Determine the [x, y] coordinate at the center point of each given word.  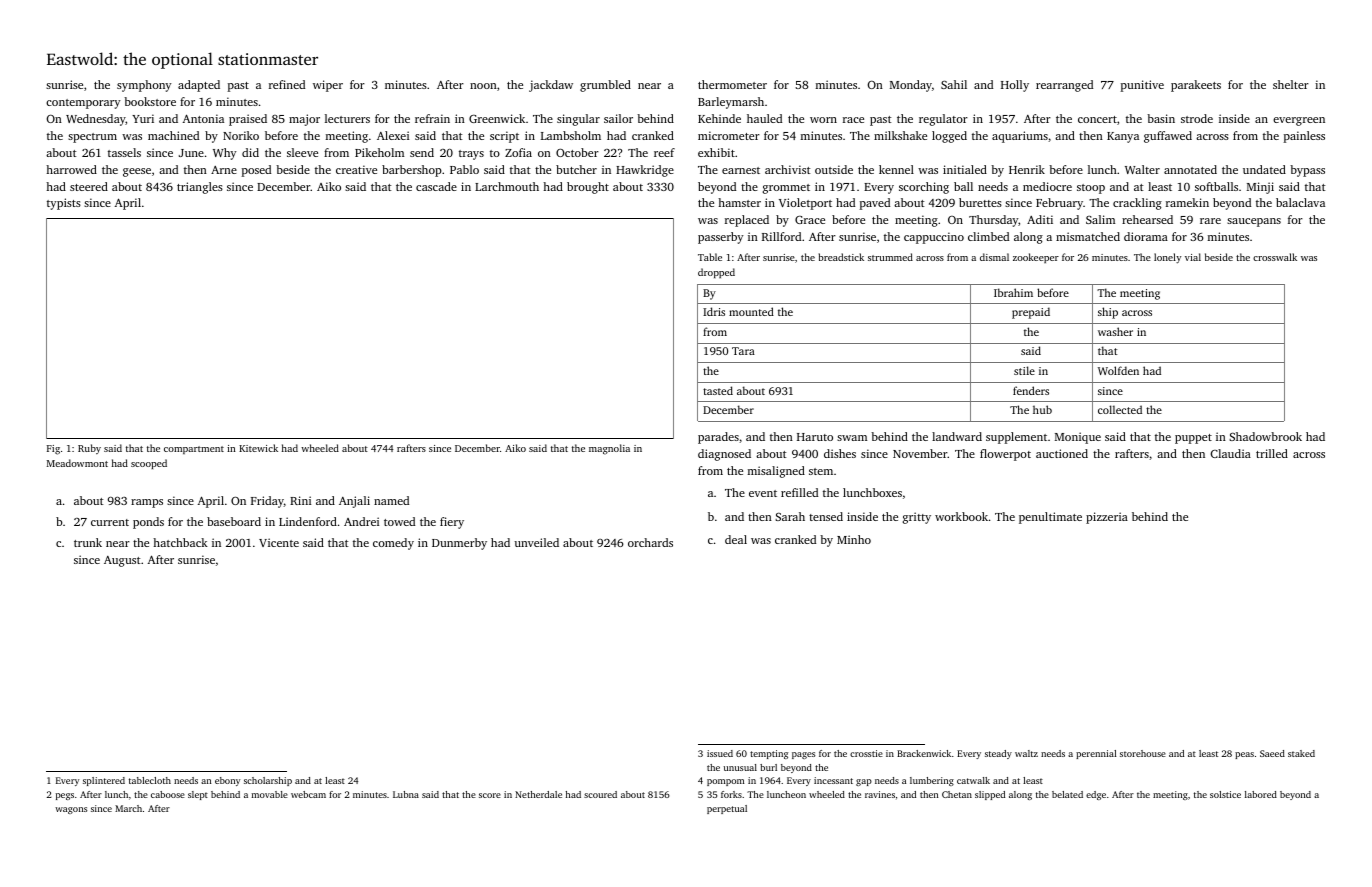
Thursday [993, 221]
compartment [194, 450]
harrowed [71, 169]
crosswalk [1275, 257]
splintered [104, 781]
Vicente [279, 542]
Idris [714, 311]
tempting [769, 754]
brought [588, 188]
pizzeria [1107, 518]
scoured [600, 794]
